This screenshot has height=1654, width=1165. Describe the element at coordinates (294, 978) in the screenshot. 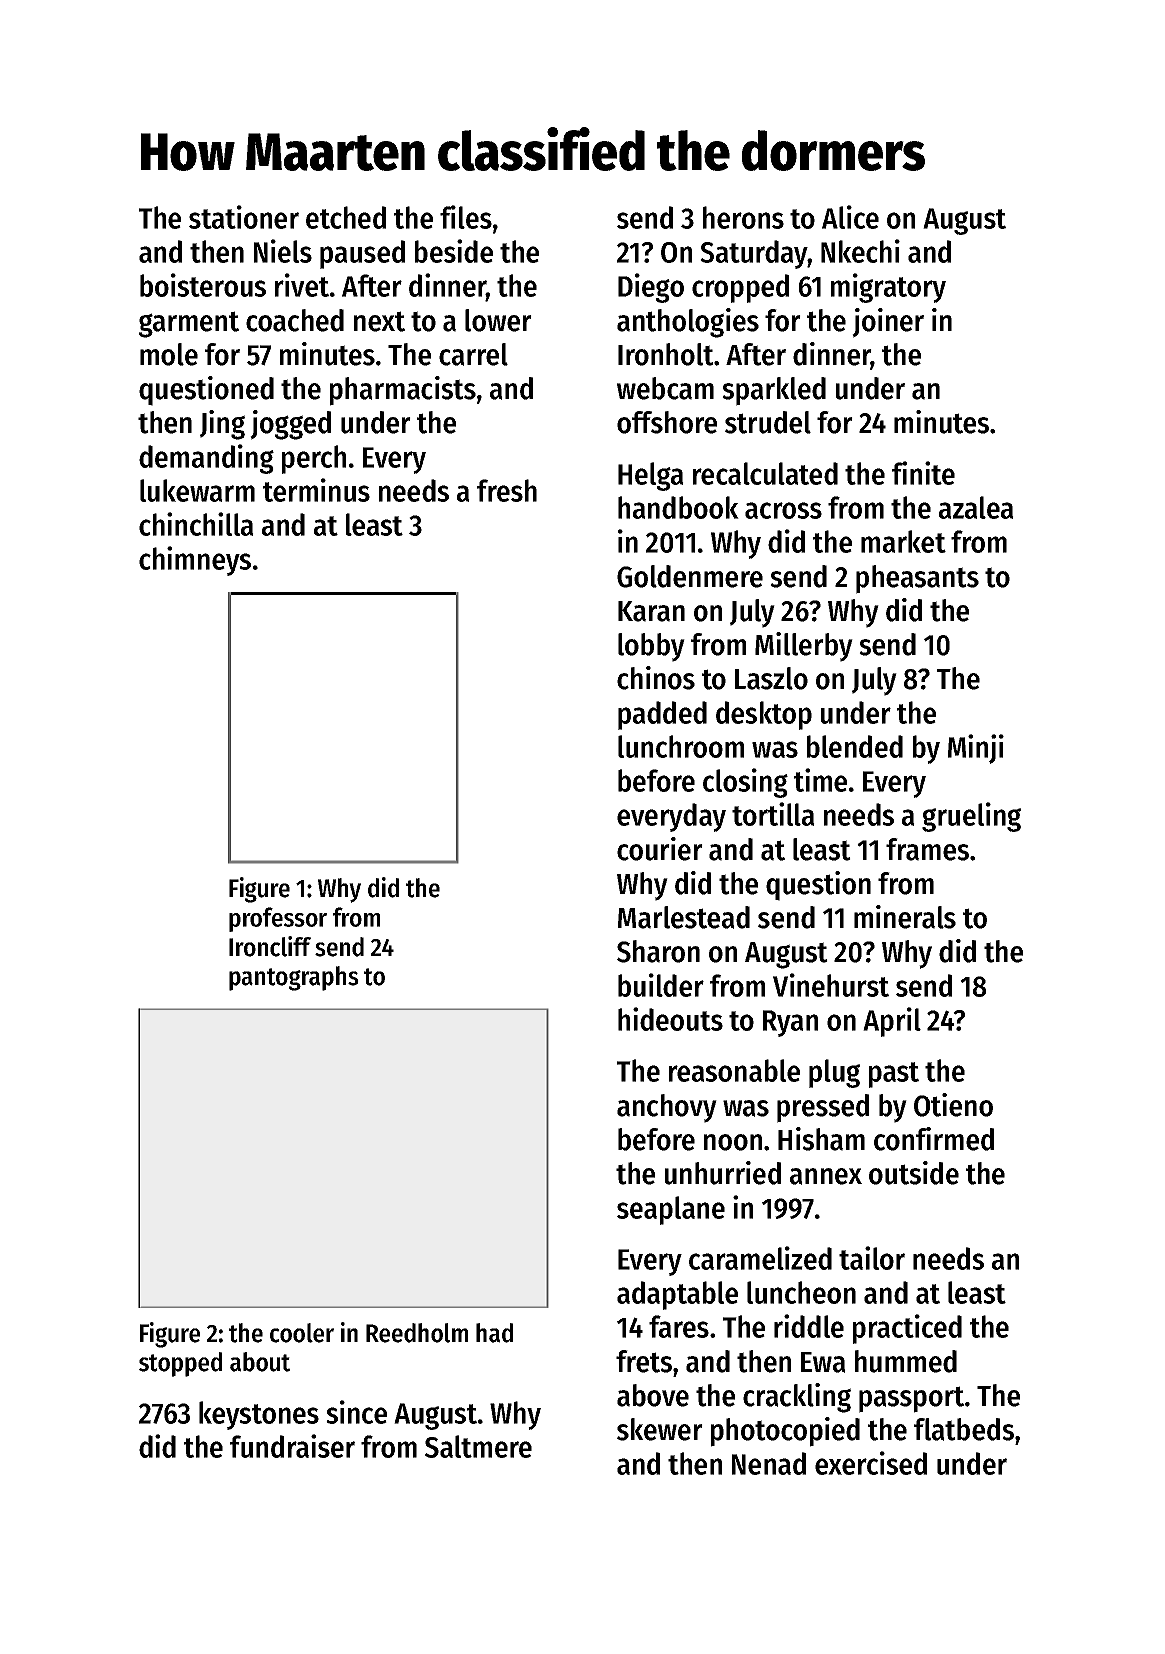

I see `pantographs` at that location.
